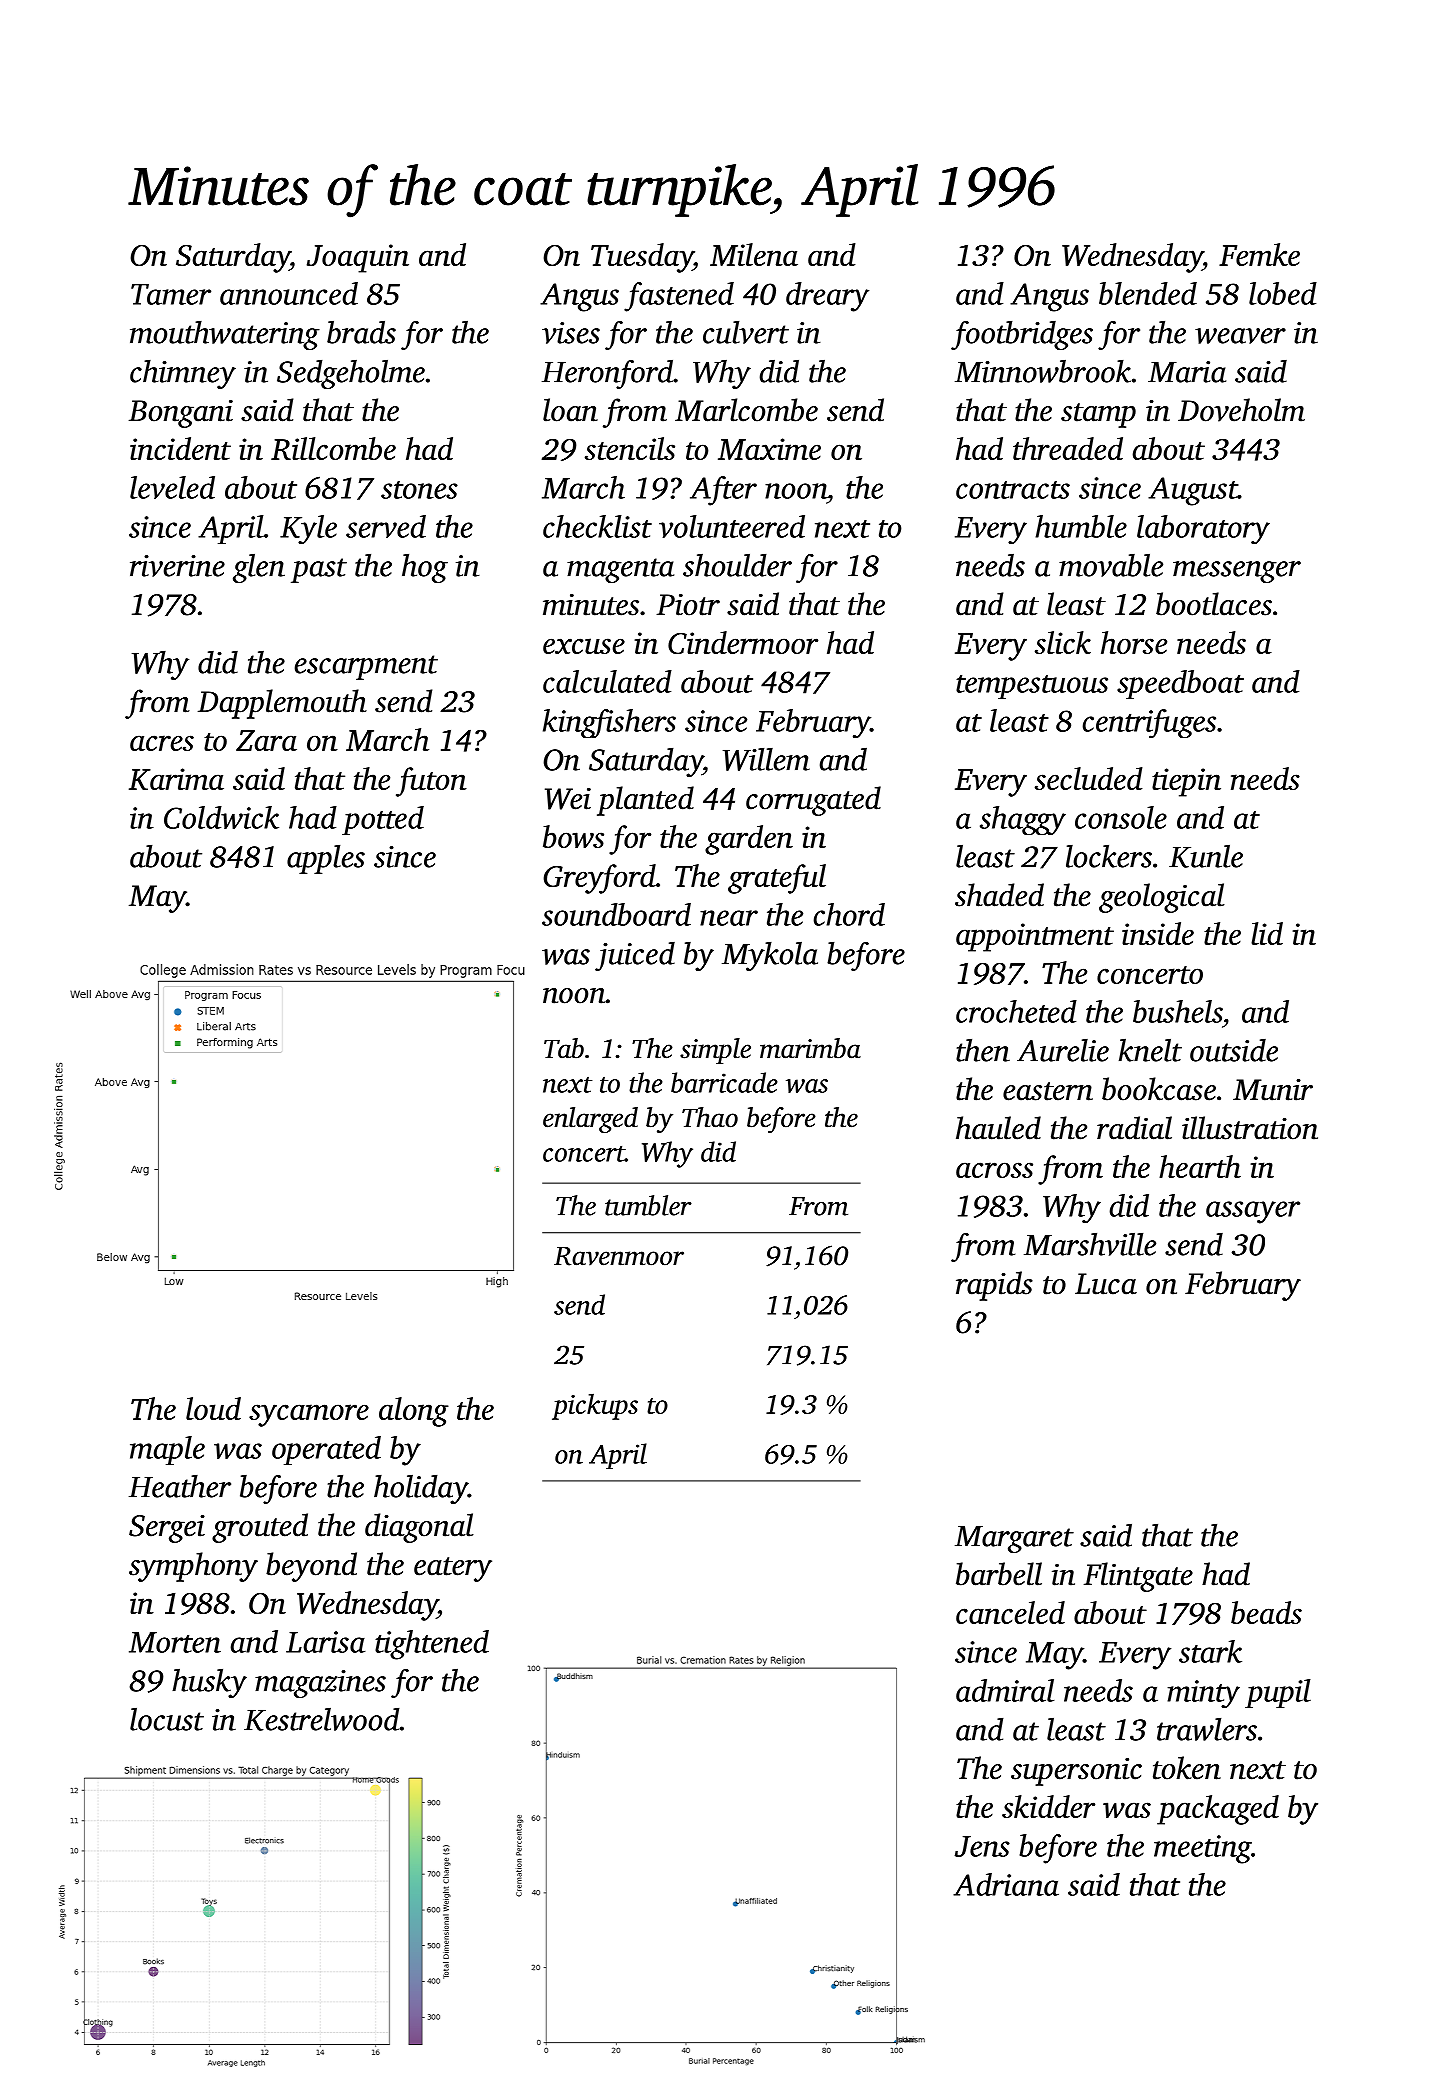  What do you see at coordinates (1234, 1050) in the screenshot?
I see `outside` at bounding box center [1234, 1050].
